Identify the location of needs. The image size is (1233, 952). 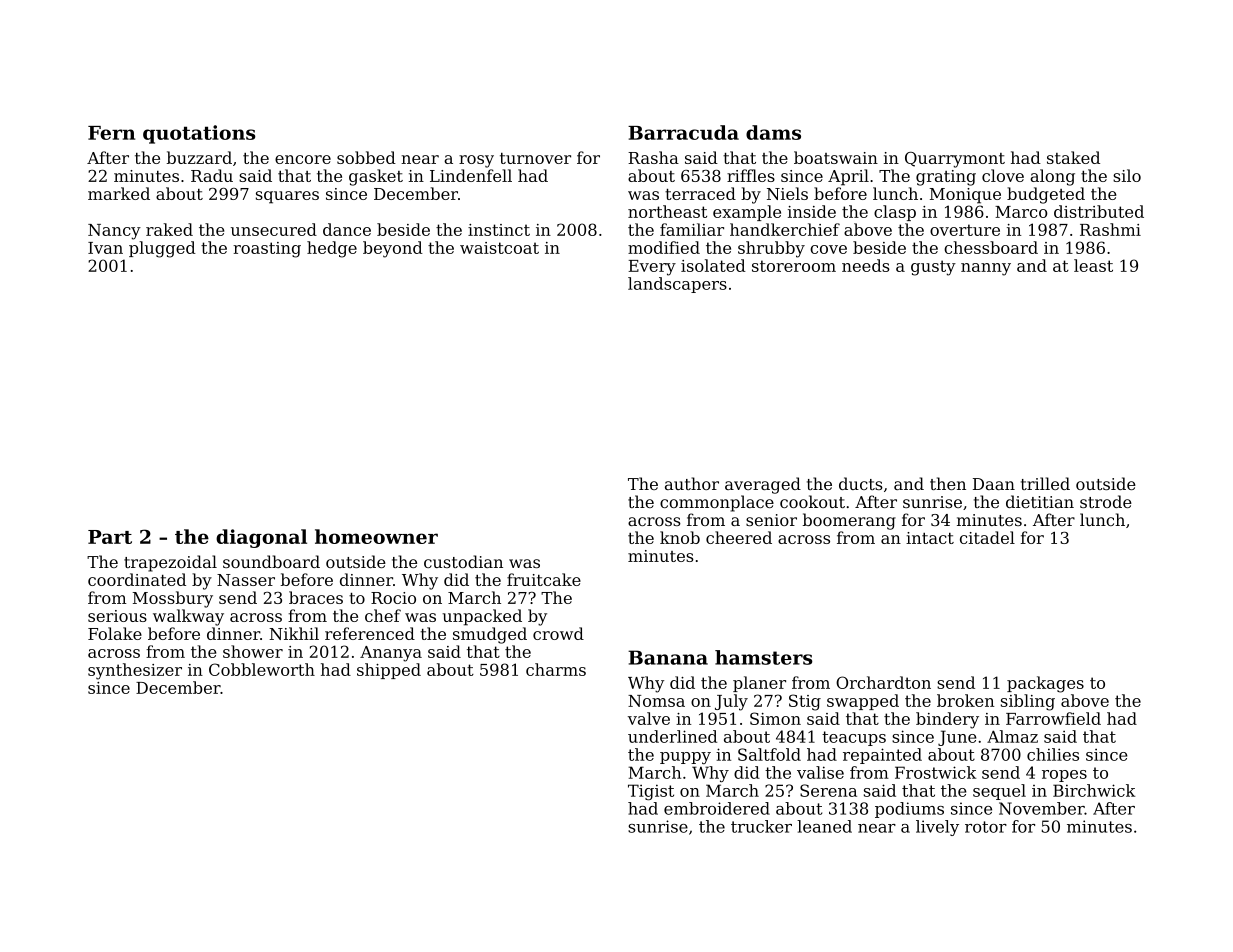
(866, 265).
